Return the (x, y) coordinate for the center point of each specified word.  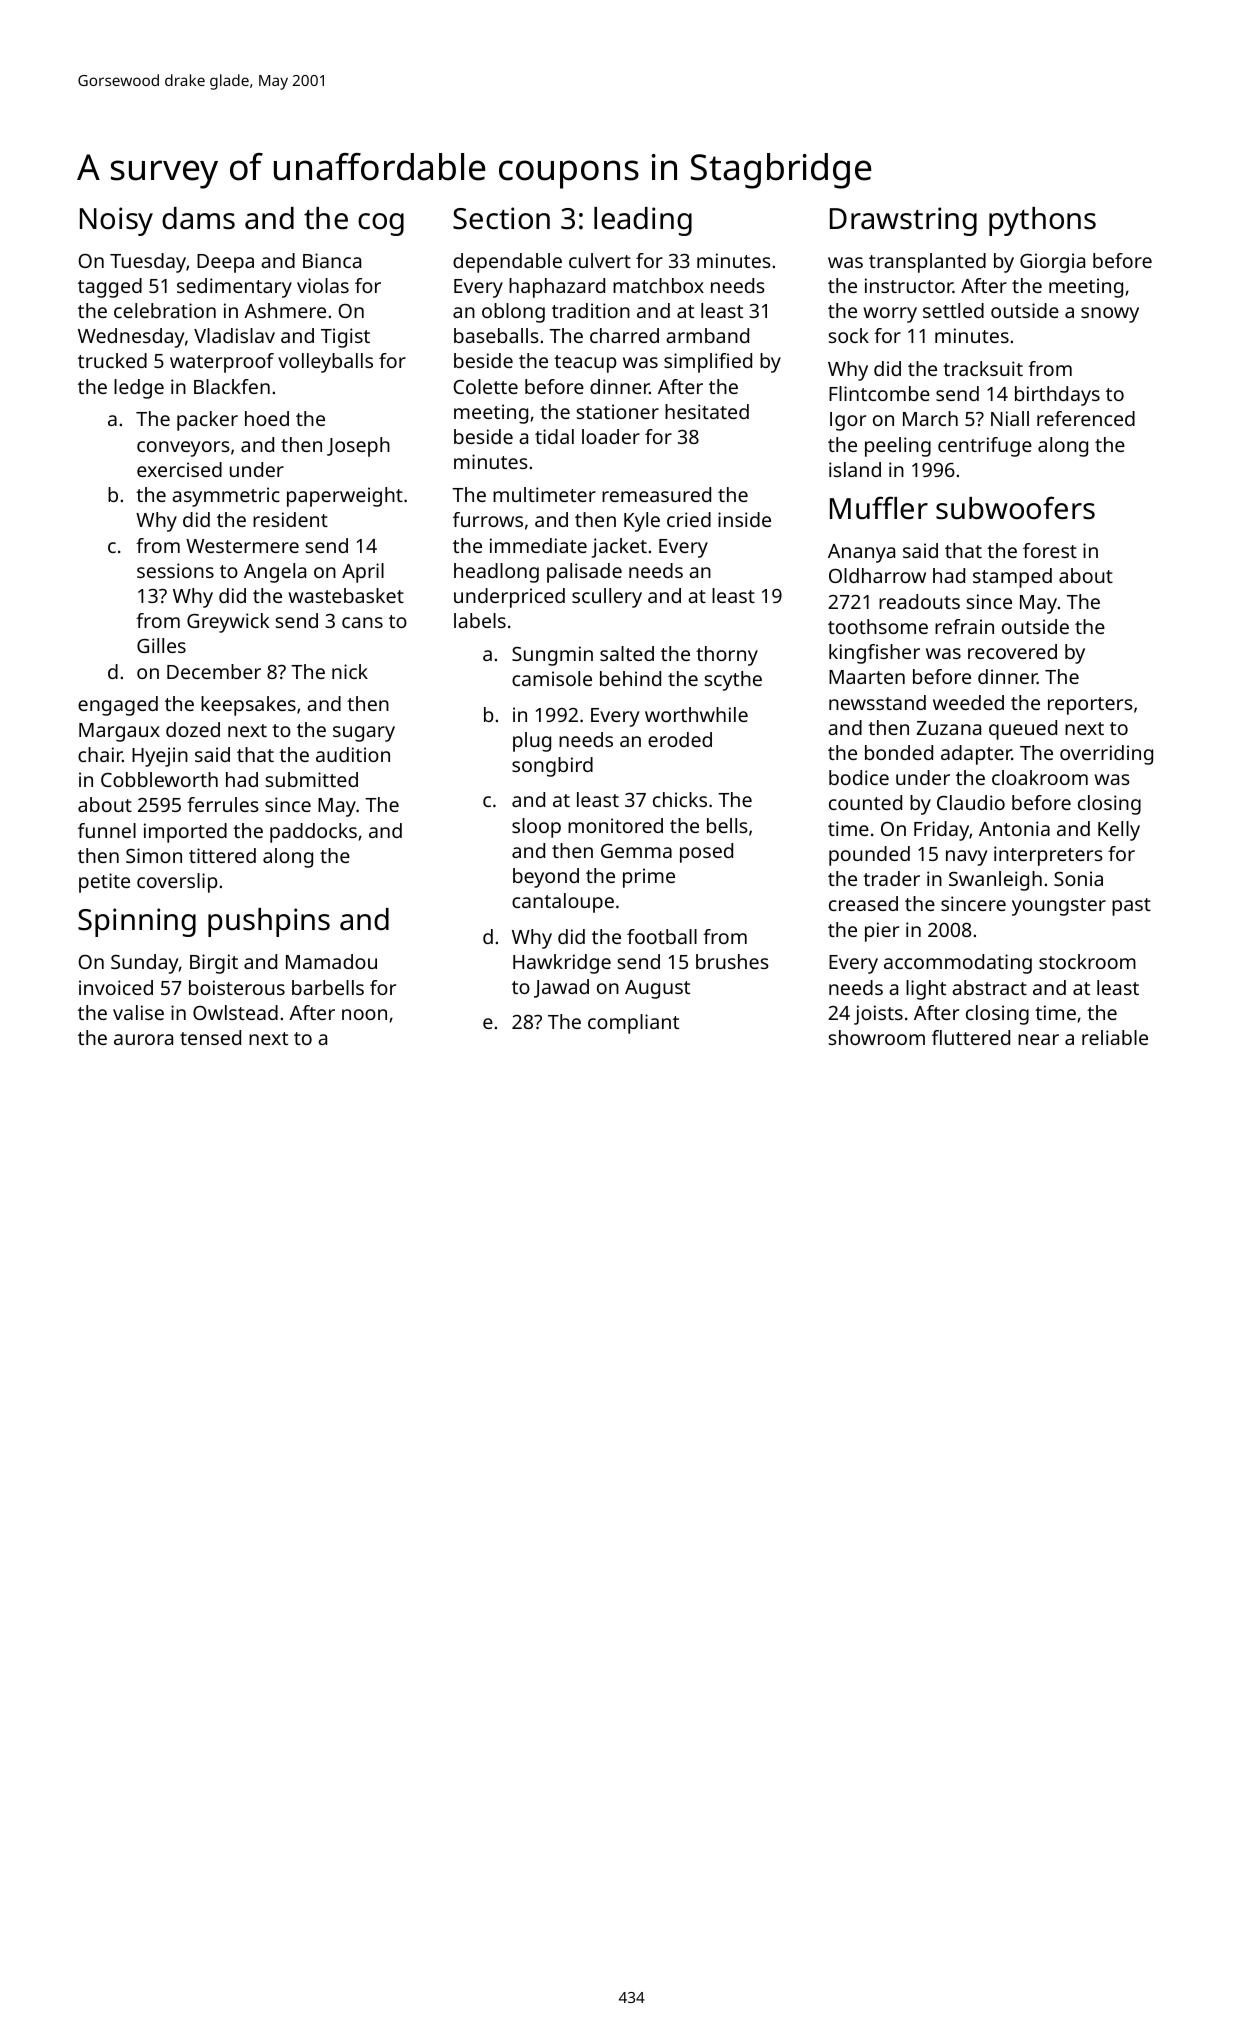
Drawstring (903, 221)
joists (878, 1015)
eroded (680, 739)
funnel (107, 830)
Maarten (867, 677)
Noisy (116, 221)
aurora (143, 1039)
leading (643, 221)
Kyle (642, 522)
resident (290, 519)
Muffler (879, 508)
